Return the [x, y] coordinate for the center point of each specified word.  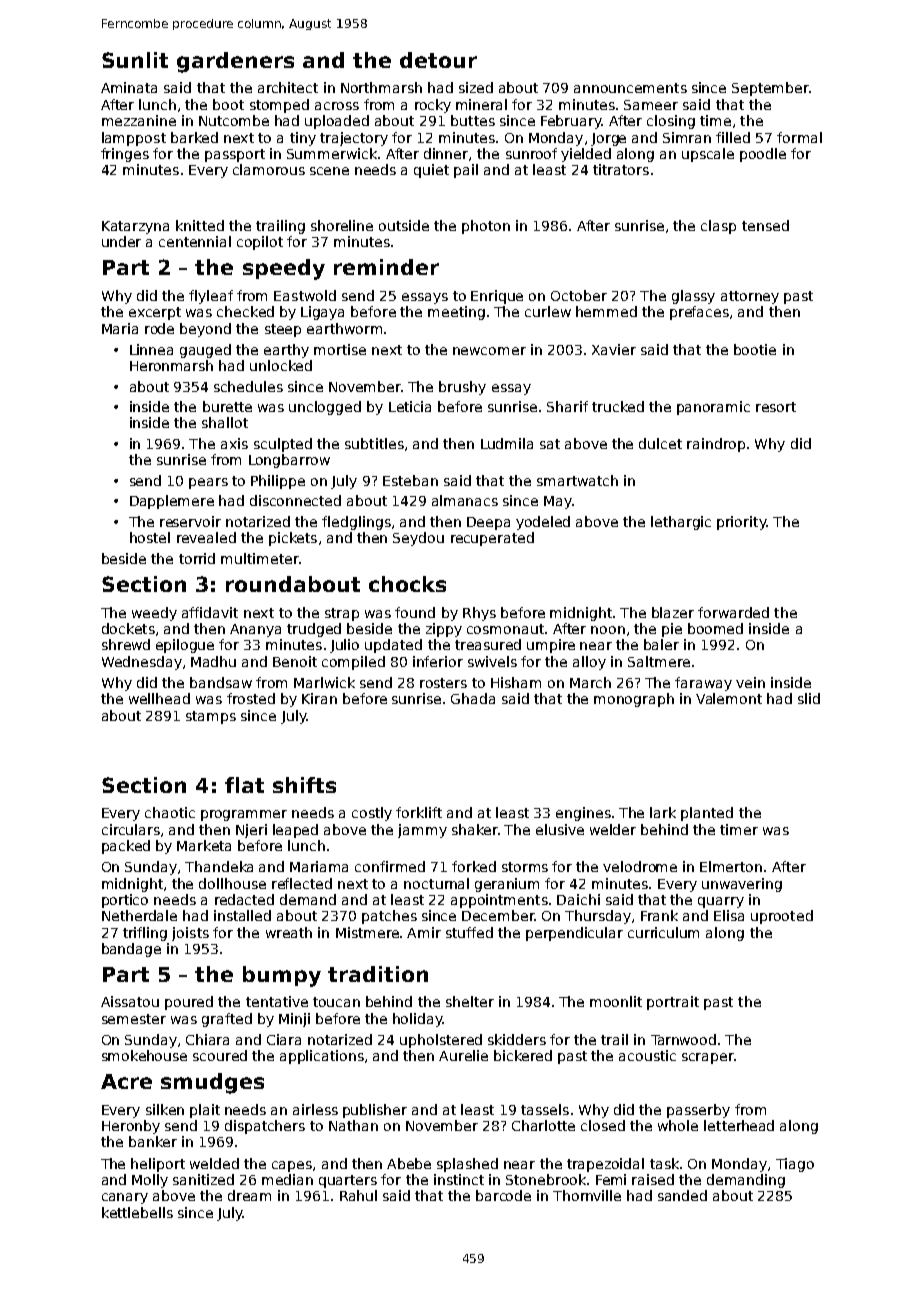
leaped [295, 831]
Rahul [358, 1195]
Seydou [418, 539]
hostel [150, 537]
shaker [475, 829]
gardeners [235, 62]
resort [776, 407]
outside [404, 225]
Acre [126, 1081]
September [770, 89]
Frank [659, 915]
